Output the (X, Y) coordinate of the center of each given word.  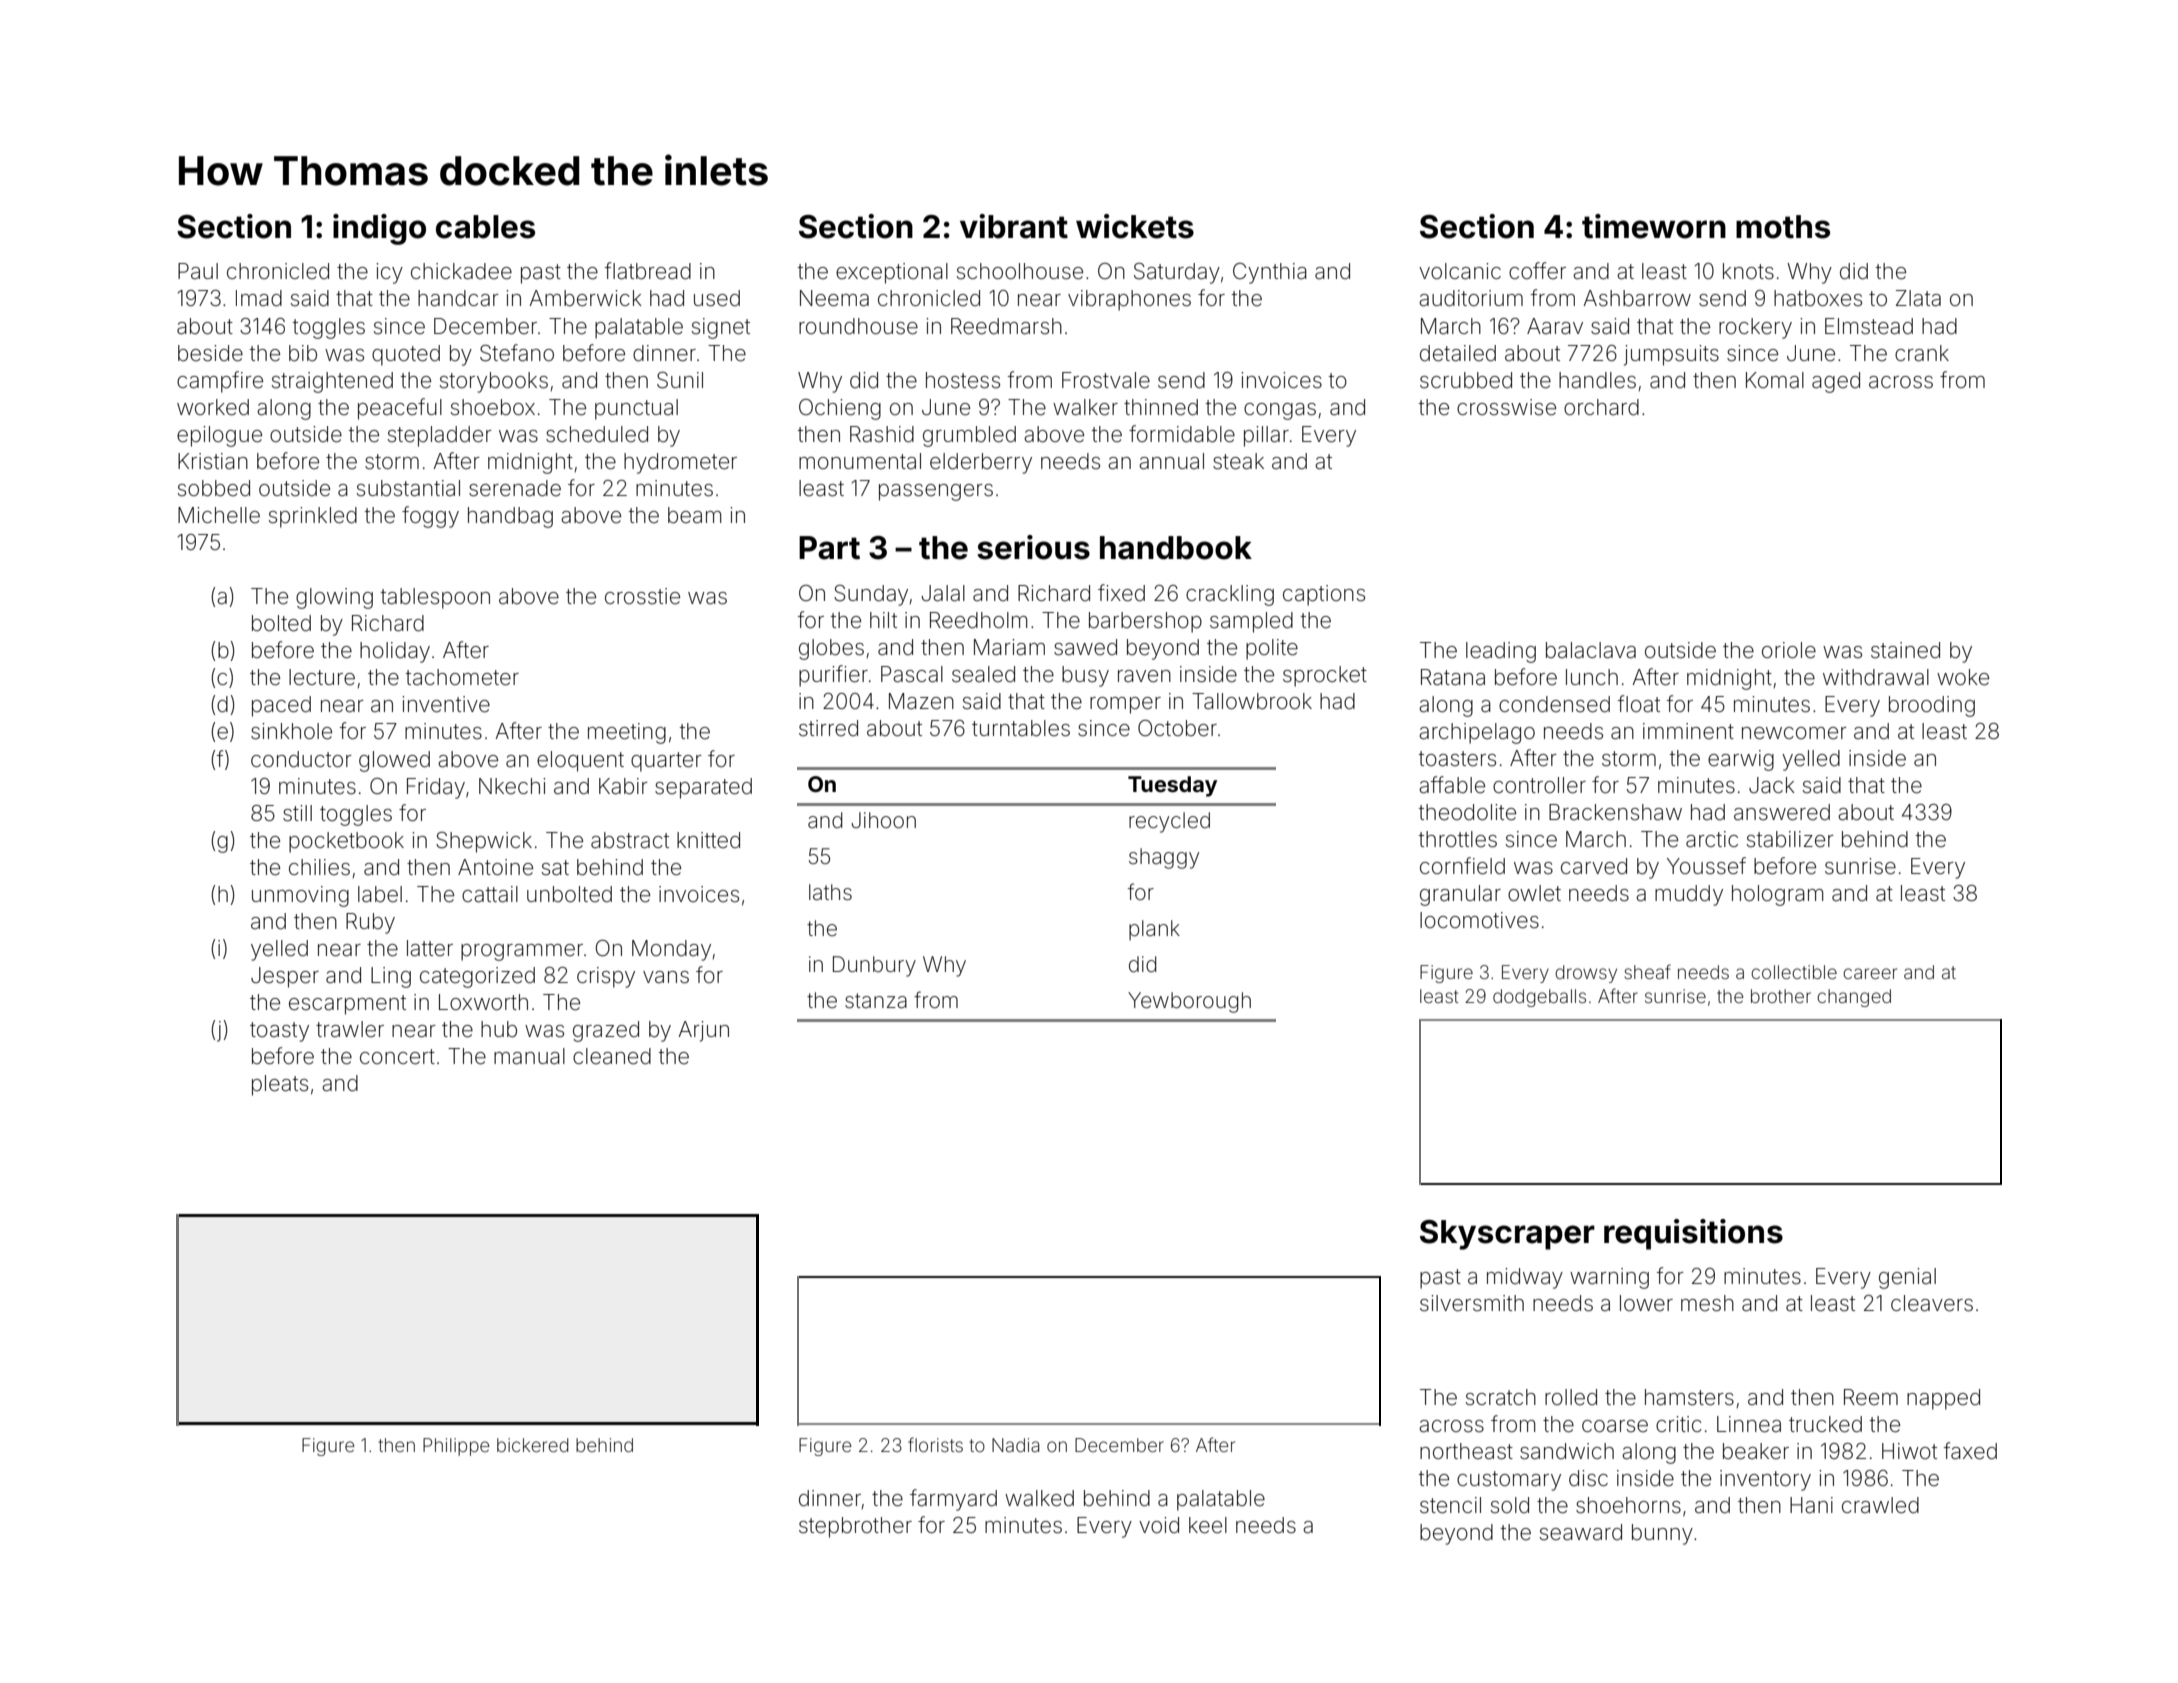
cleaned (612, 1056)
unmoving (300, 896)
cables (485, 227)
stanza (876, 1001)
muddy (1689, 895)
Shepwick (484, 842)
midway (1525, 1278)
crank (1922, 353)
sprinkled (313, 517)
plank (1154, 930)
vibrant (1014, 226)
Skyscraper (1507, 1235)
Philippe (456, 1447)
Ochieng (840, 409)
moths (1783, 227)
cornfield (1462, 866)
